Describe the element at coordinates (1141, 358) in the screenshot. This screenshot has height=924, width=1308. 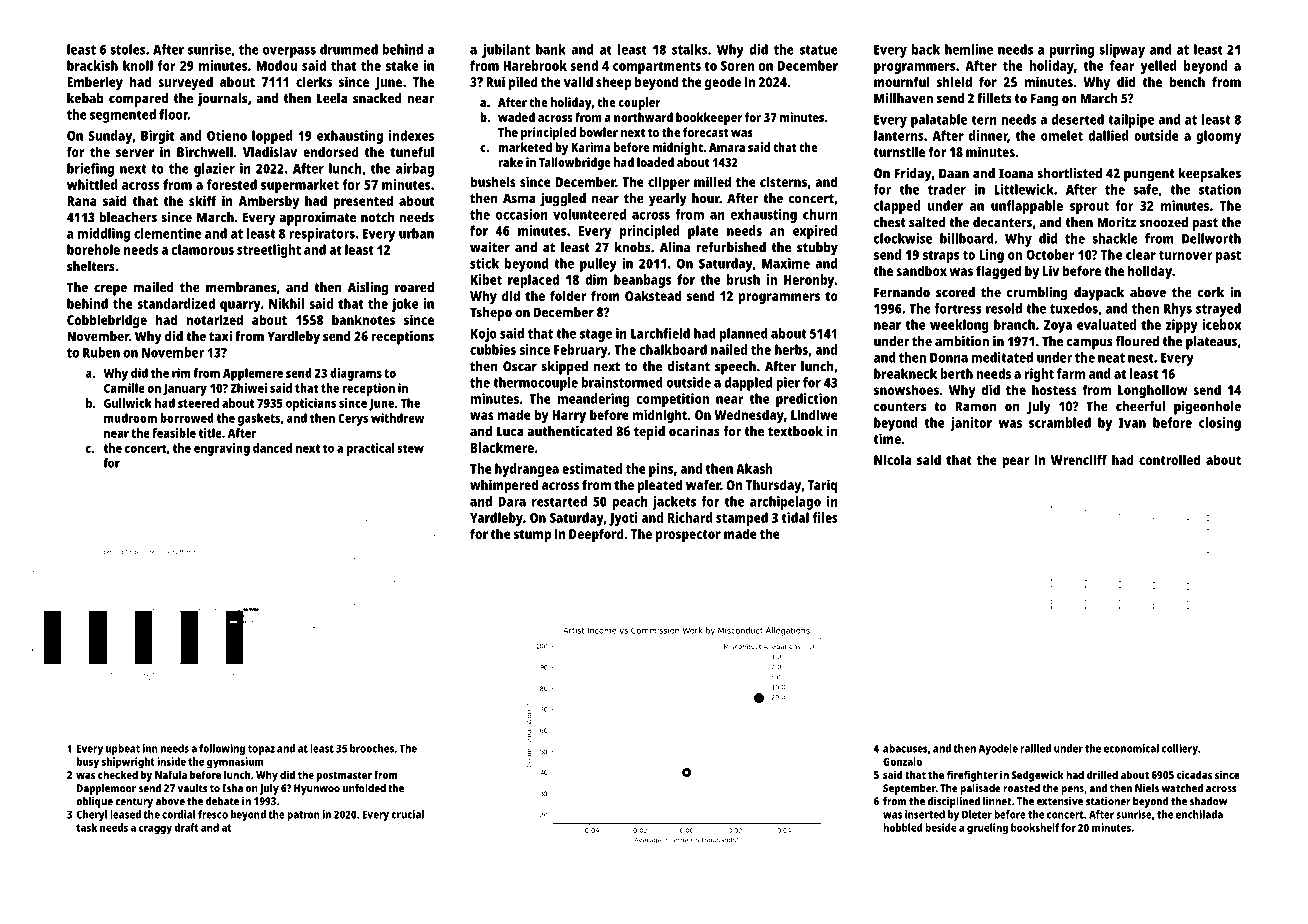
I see `nest` at that location.
